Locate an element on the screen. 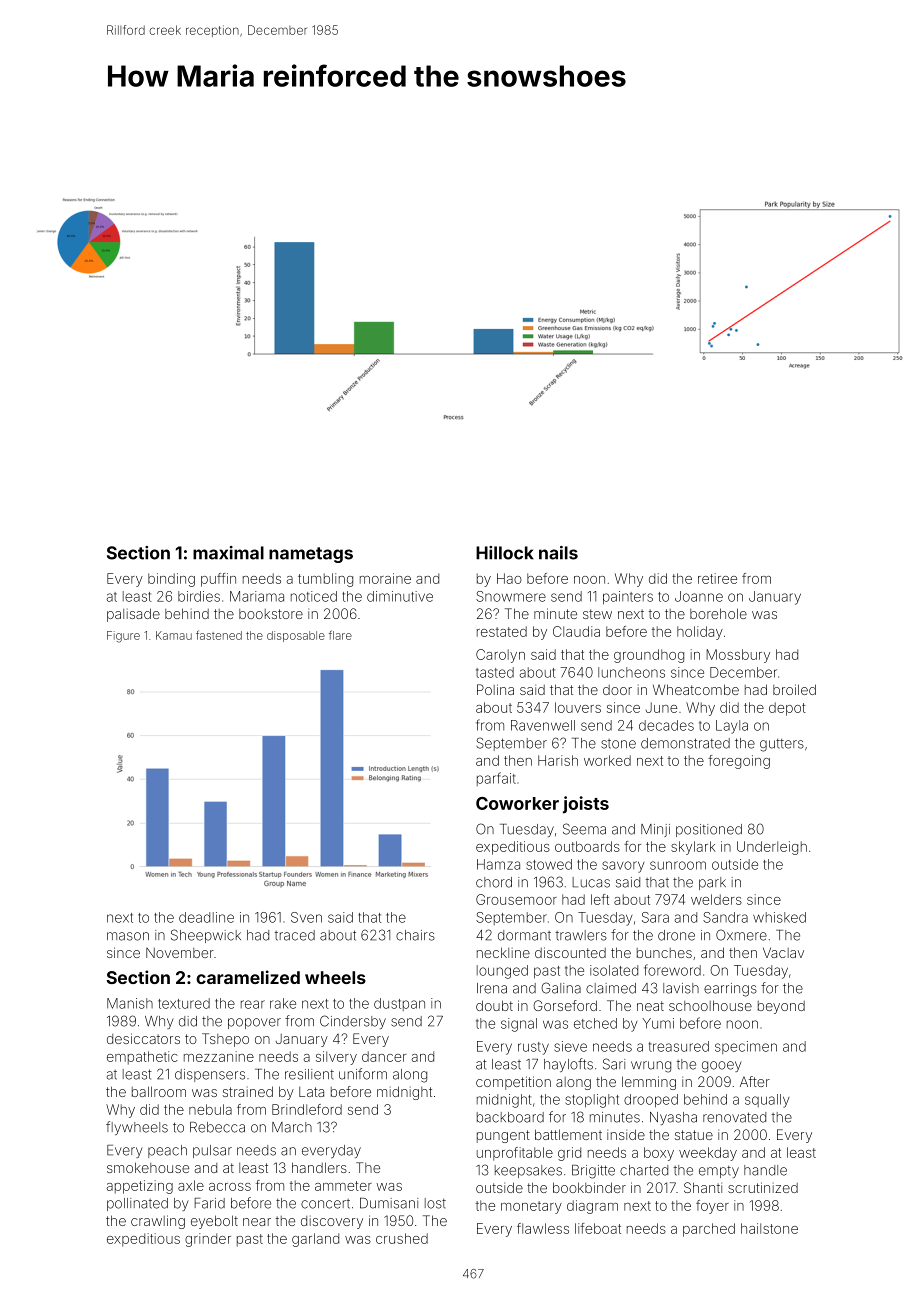  grinder is located at coordinates (208, 1240).
